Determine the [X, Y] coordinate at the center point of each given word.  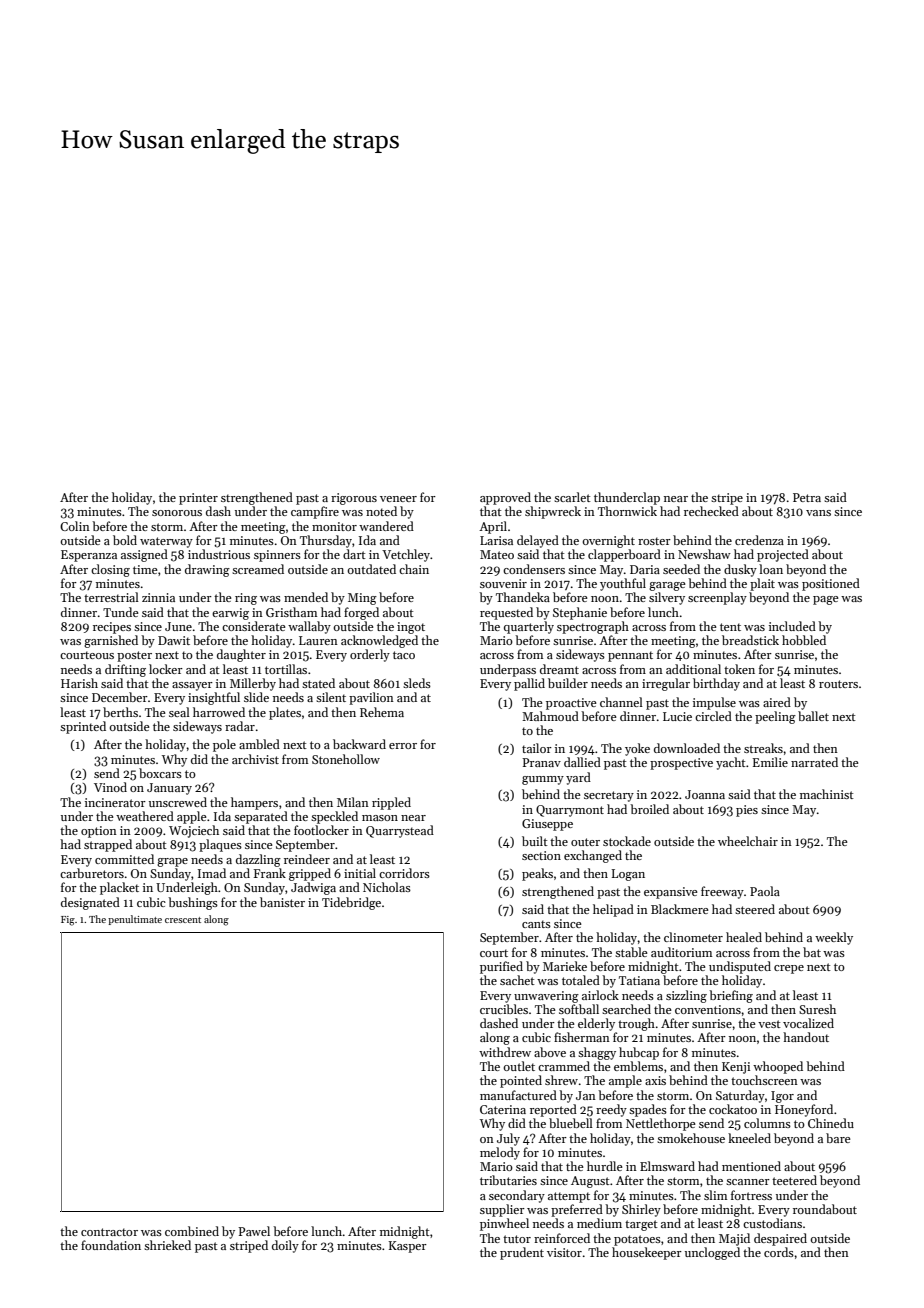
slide [256, 697]
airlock [600, 995]
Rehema [382, 712]
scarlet [572, 497]
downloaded [687, 748]
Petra [807, 497]
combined [192, 1231]
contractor [109, 1232]
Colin [75, 526]
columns [767, 1123]
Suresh [817, 1009]
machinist [827, 794]
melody [500, 1153]
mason [380, 818]
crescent [183, 920]
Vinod [110, 787]
